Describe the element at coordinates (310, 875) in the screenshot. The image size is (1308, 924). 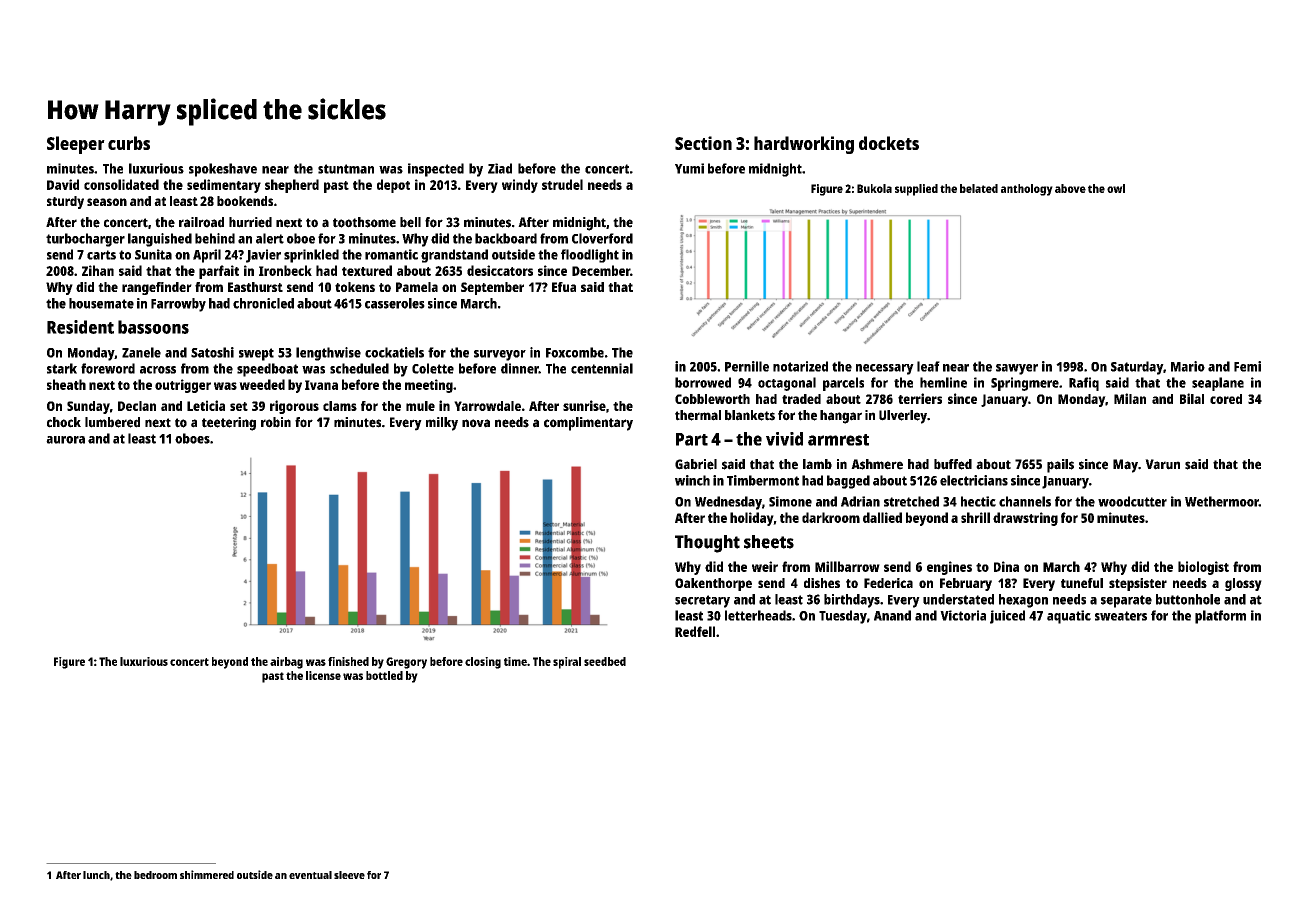
I see `eventual` at that location.
